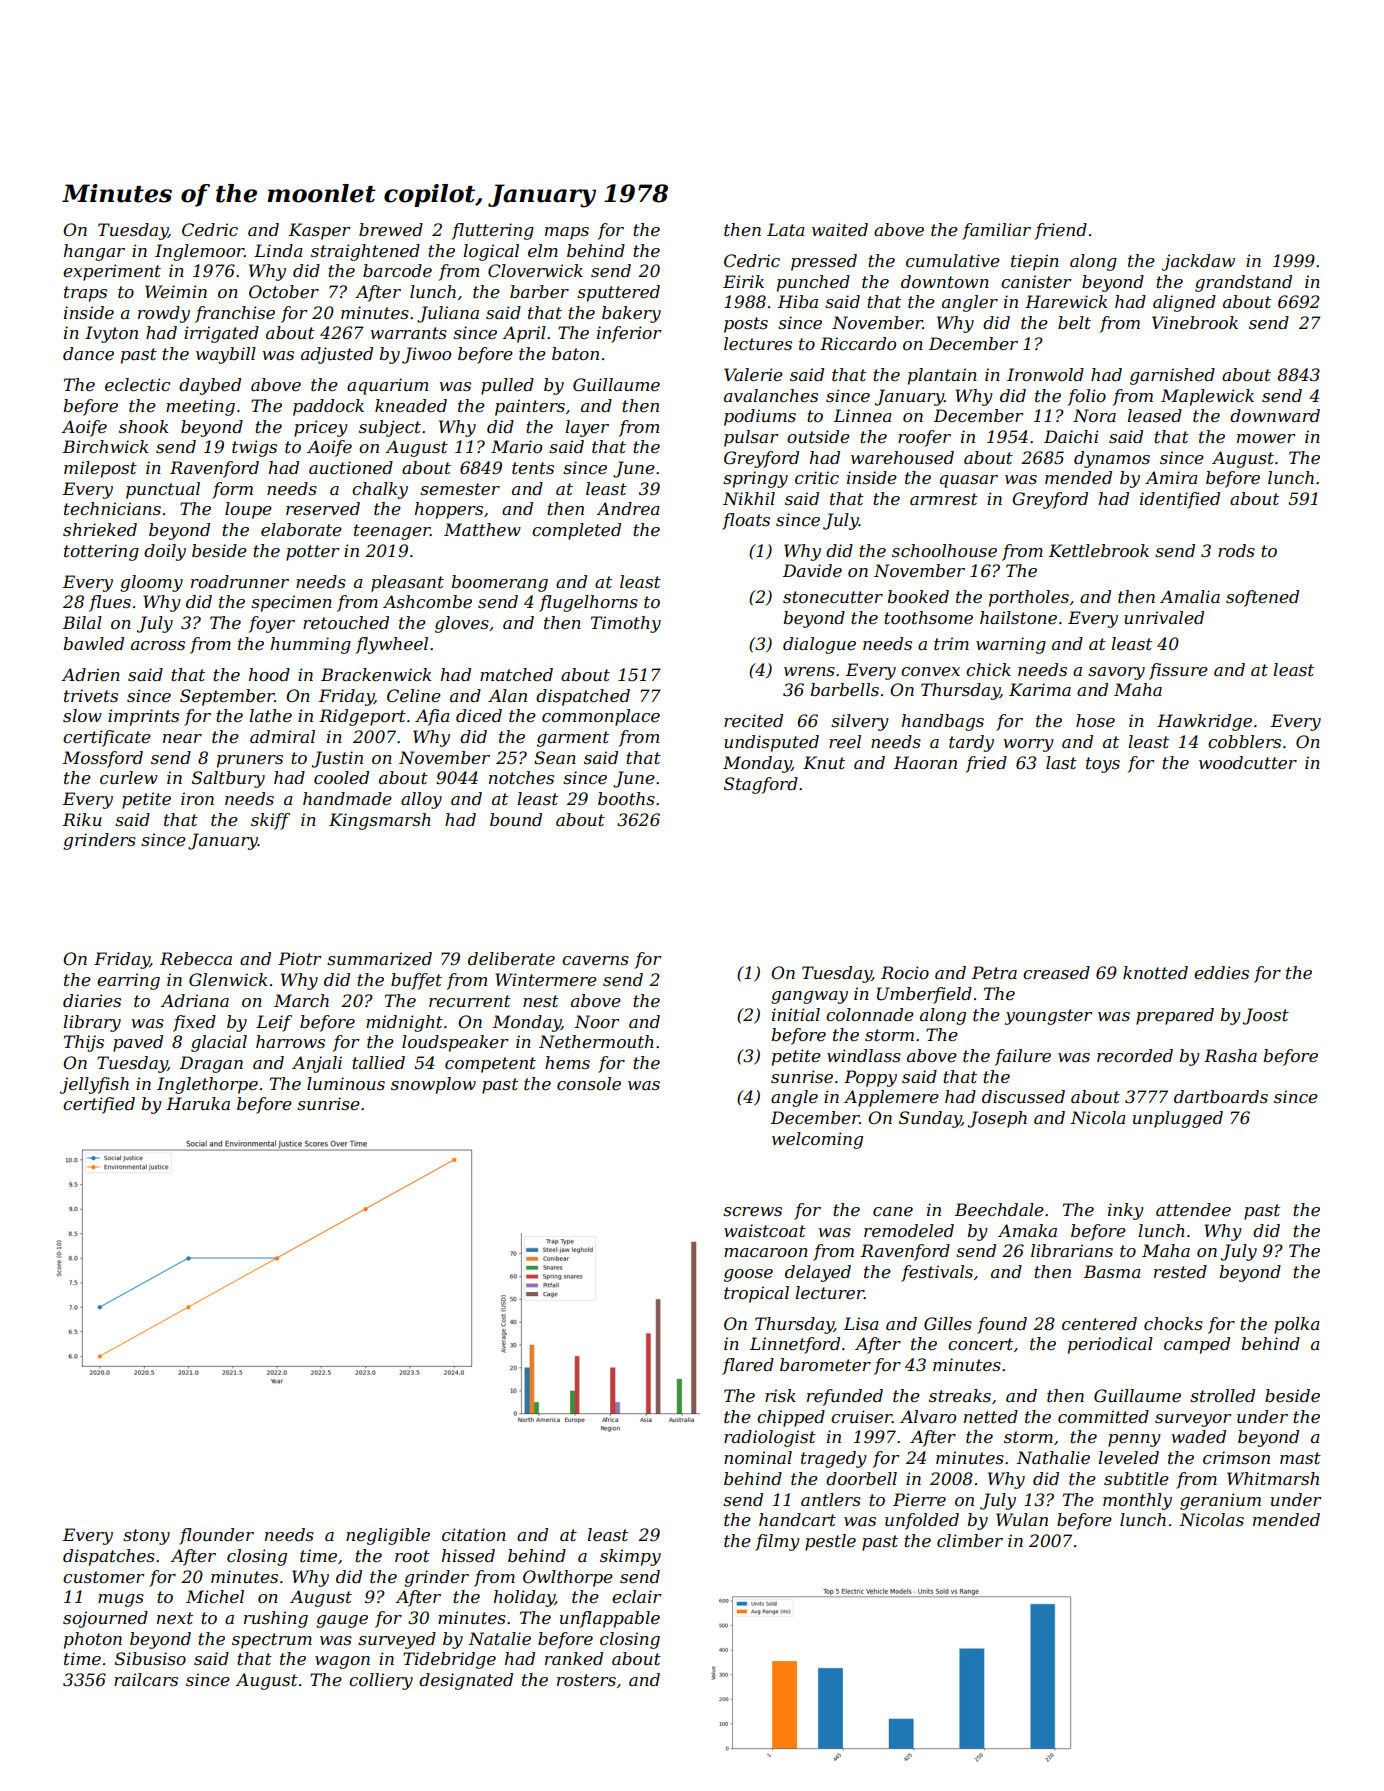 The height and width of the image is (1791, 1384). What do you see at coordinates (112, 272) in the image?
I see `experiment` at bounding box center [112, 272].
